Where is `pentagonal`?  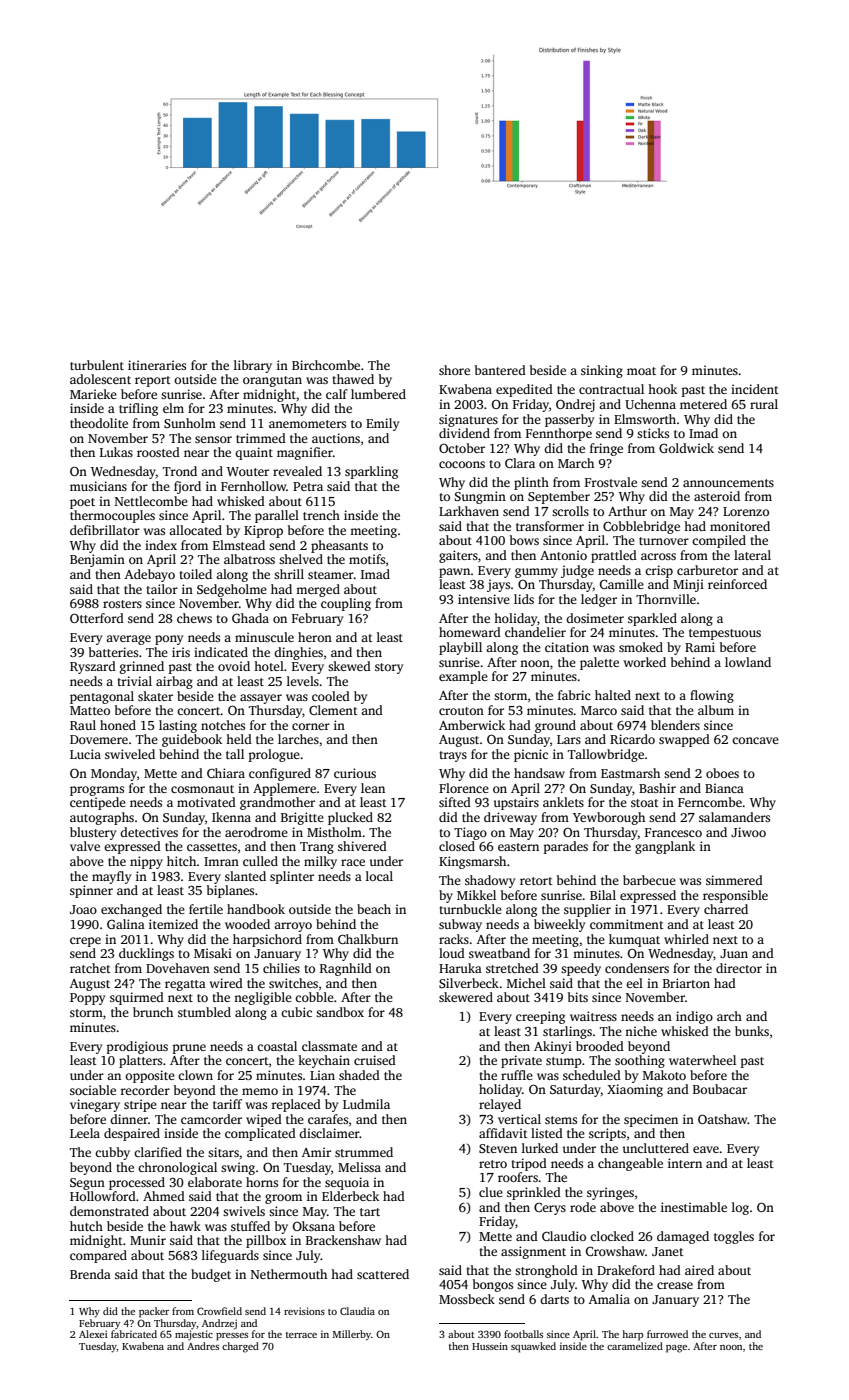 pentagonal is located at coordinates (102, 697).
